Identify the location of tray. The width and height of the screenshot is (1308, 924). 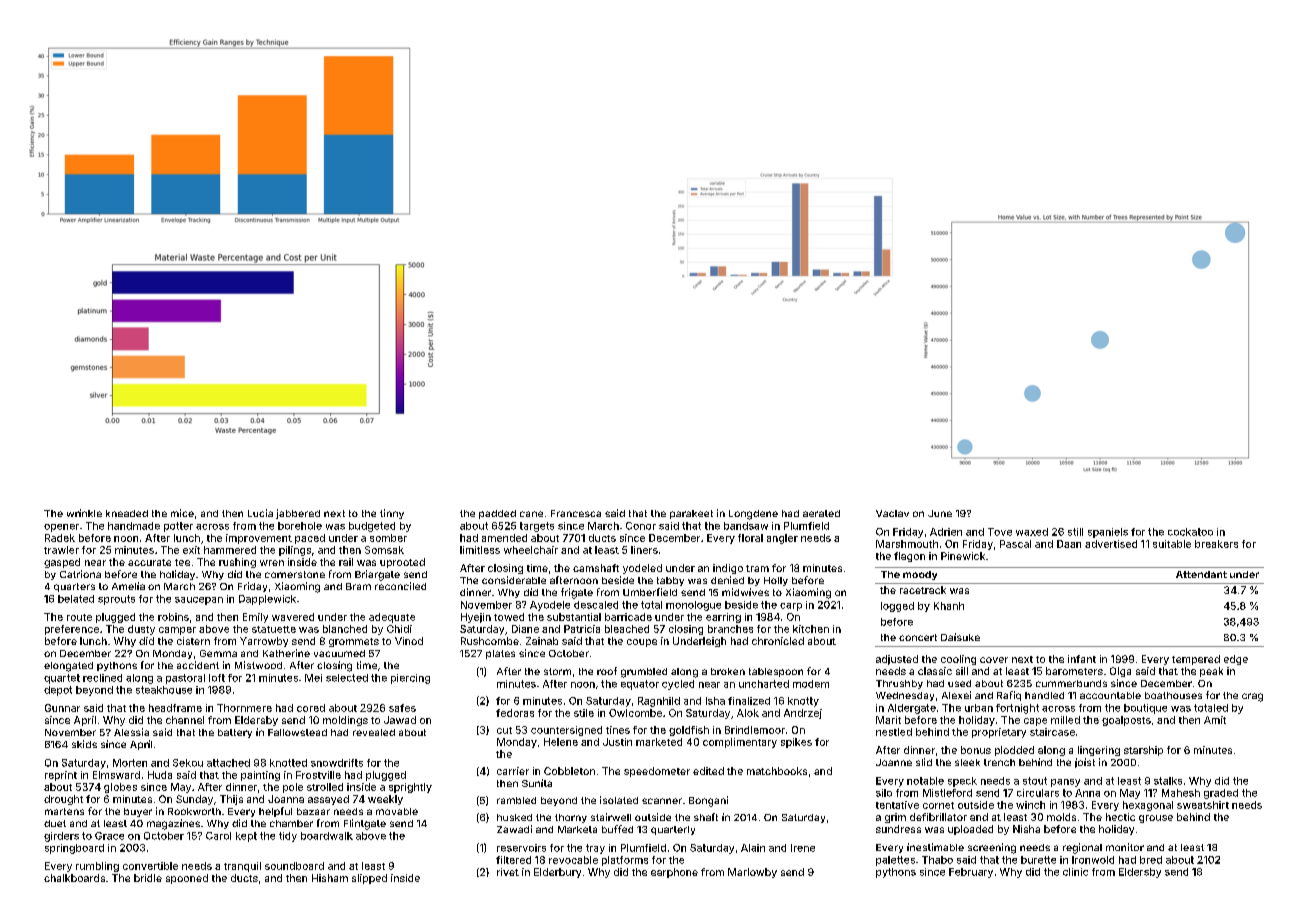
(595, 849).
